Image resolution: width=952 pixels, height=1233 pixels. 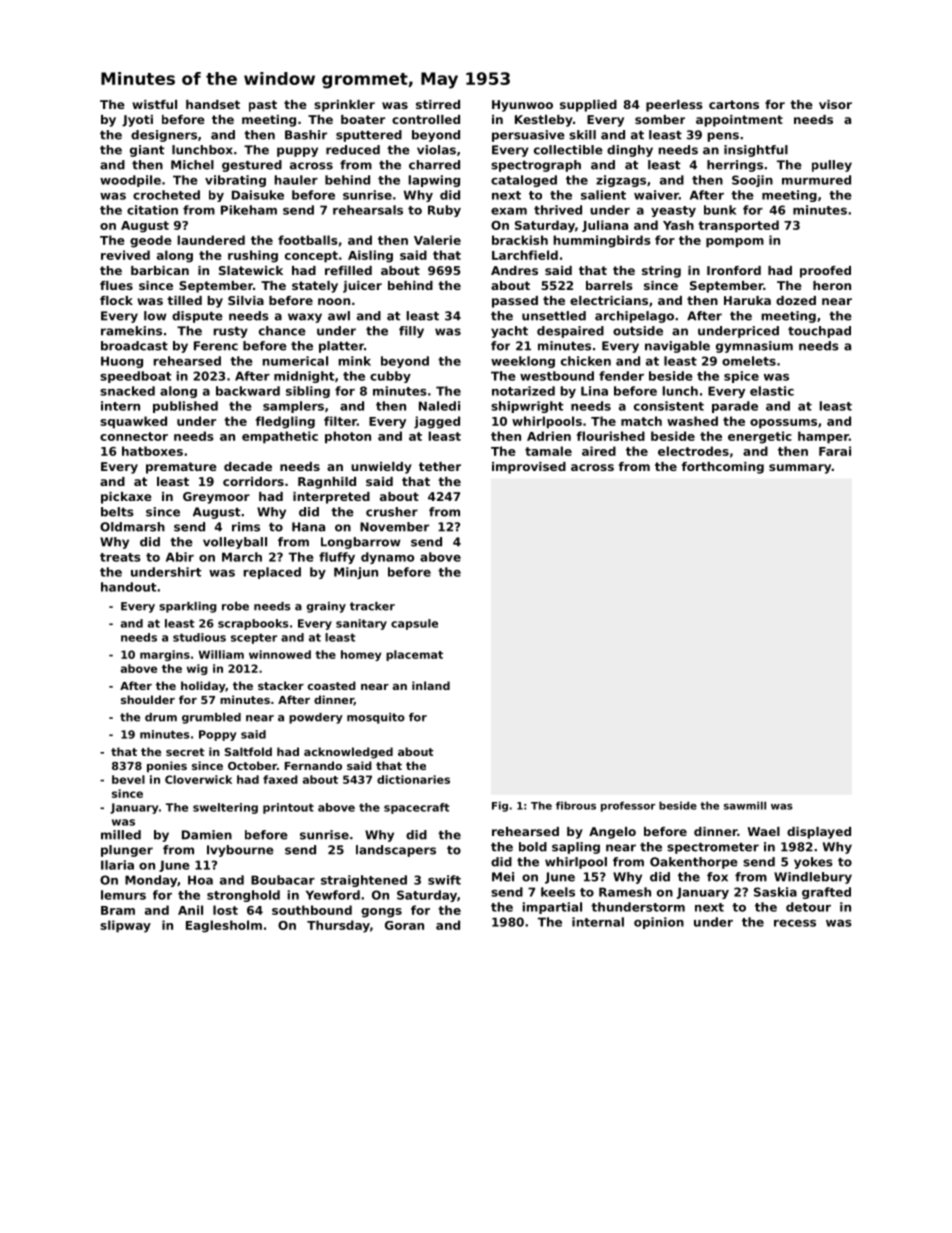 What do you see at coordinates (723, 468) in the screenshot?
I see `forthcoming` at bounding box center [723, 468].
